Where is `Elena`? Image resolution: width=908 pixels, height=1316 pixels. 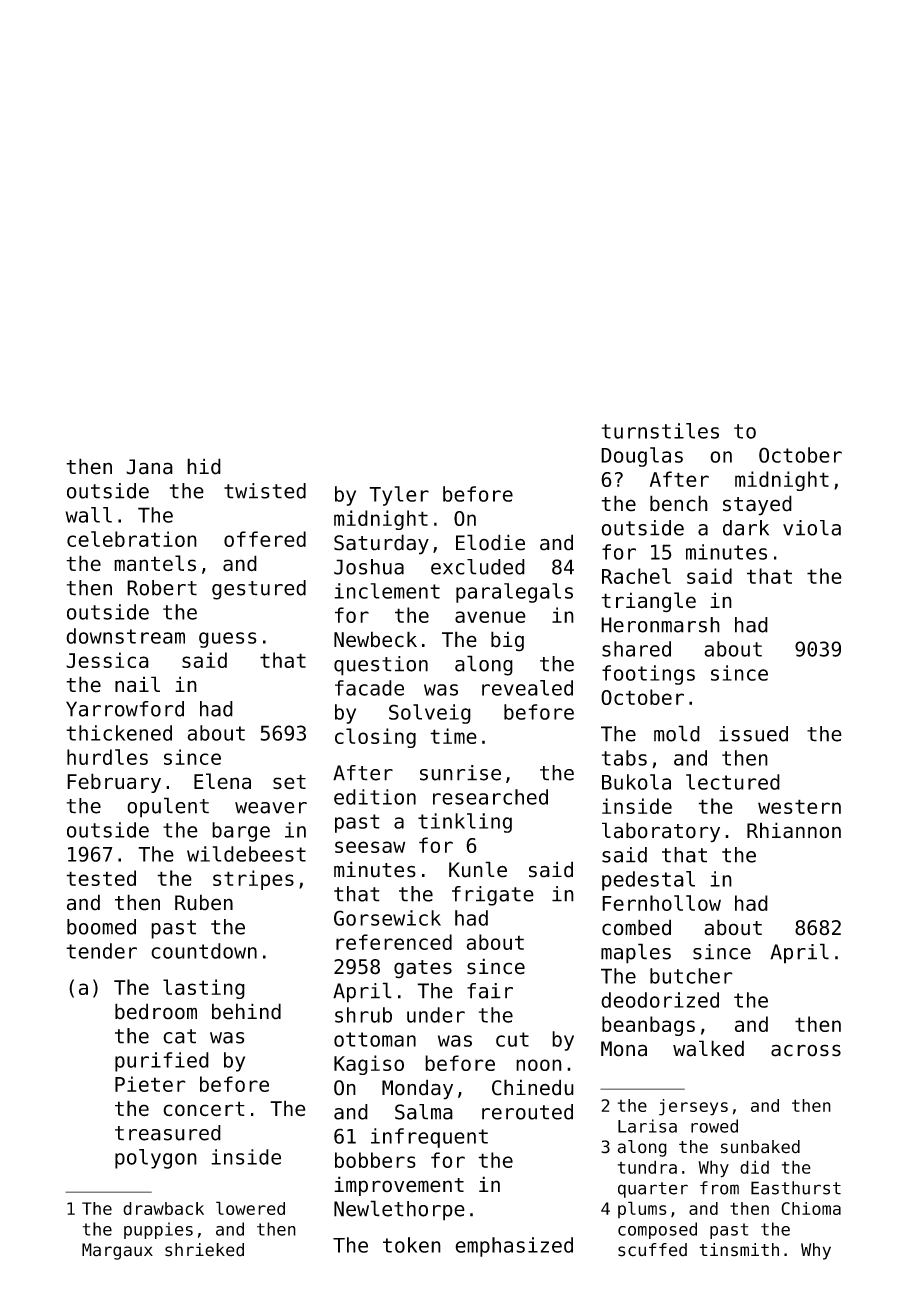
Elena is located at coordinates (222, 781).
